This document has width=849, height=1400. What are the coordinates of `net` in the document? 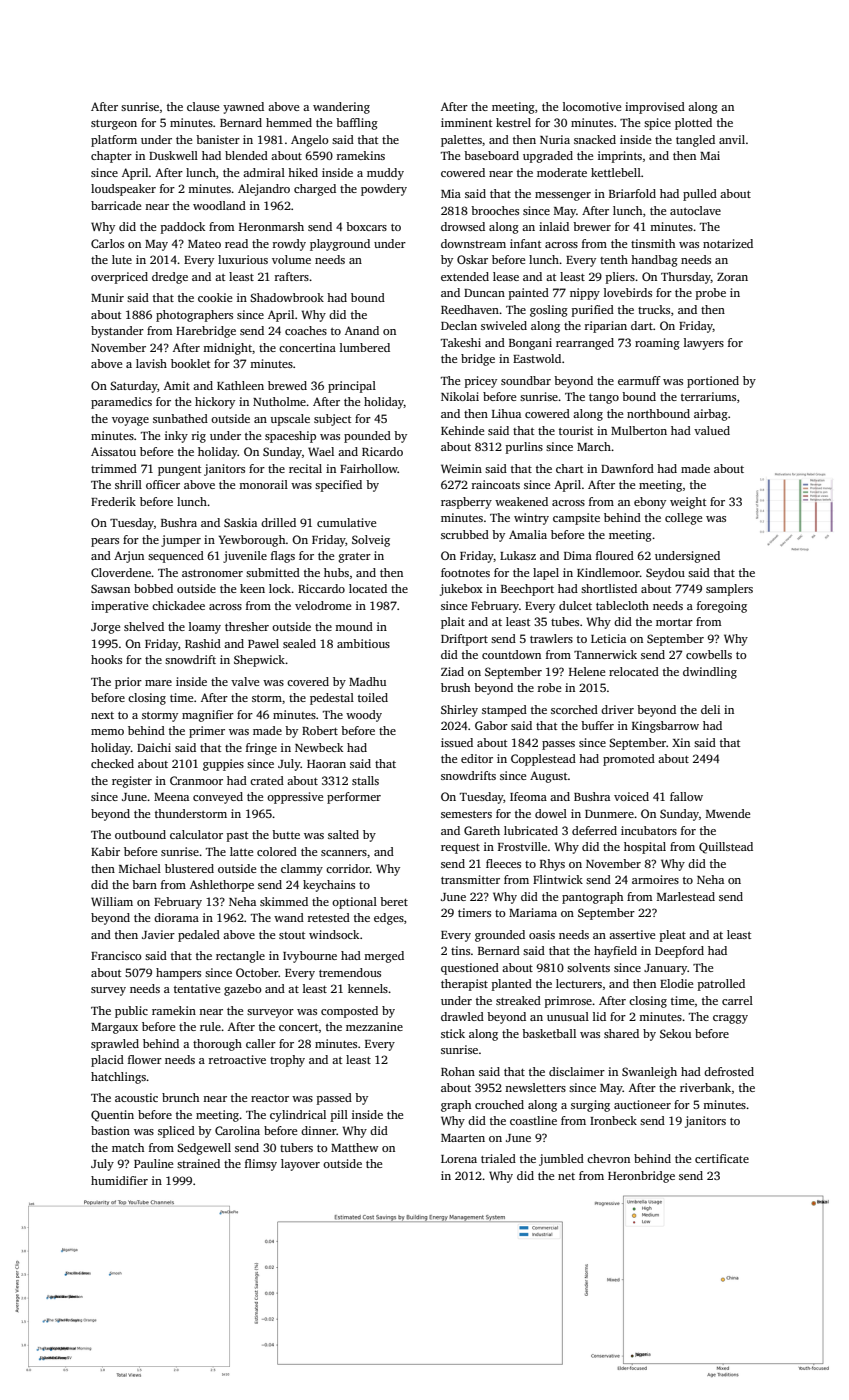 It's located at (566, 1176).
